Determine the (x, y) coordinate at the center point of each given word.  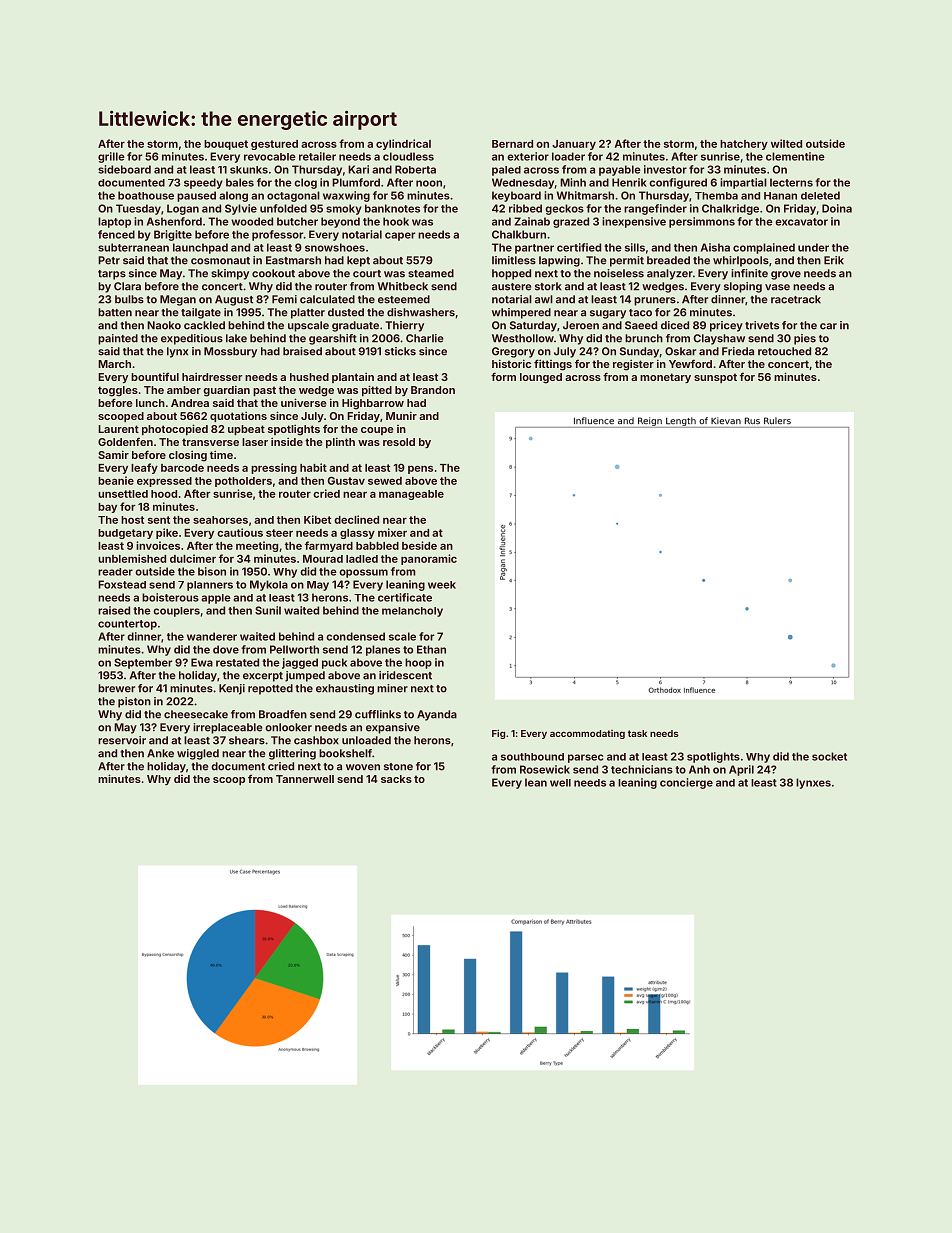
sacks (396, 779)
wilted (786, 143)
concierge (686, 783)
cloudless (408, 156)
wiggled (198, 754)
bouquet (226, 145)
